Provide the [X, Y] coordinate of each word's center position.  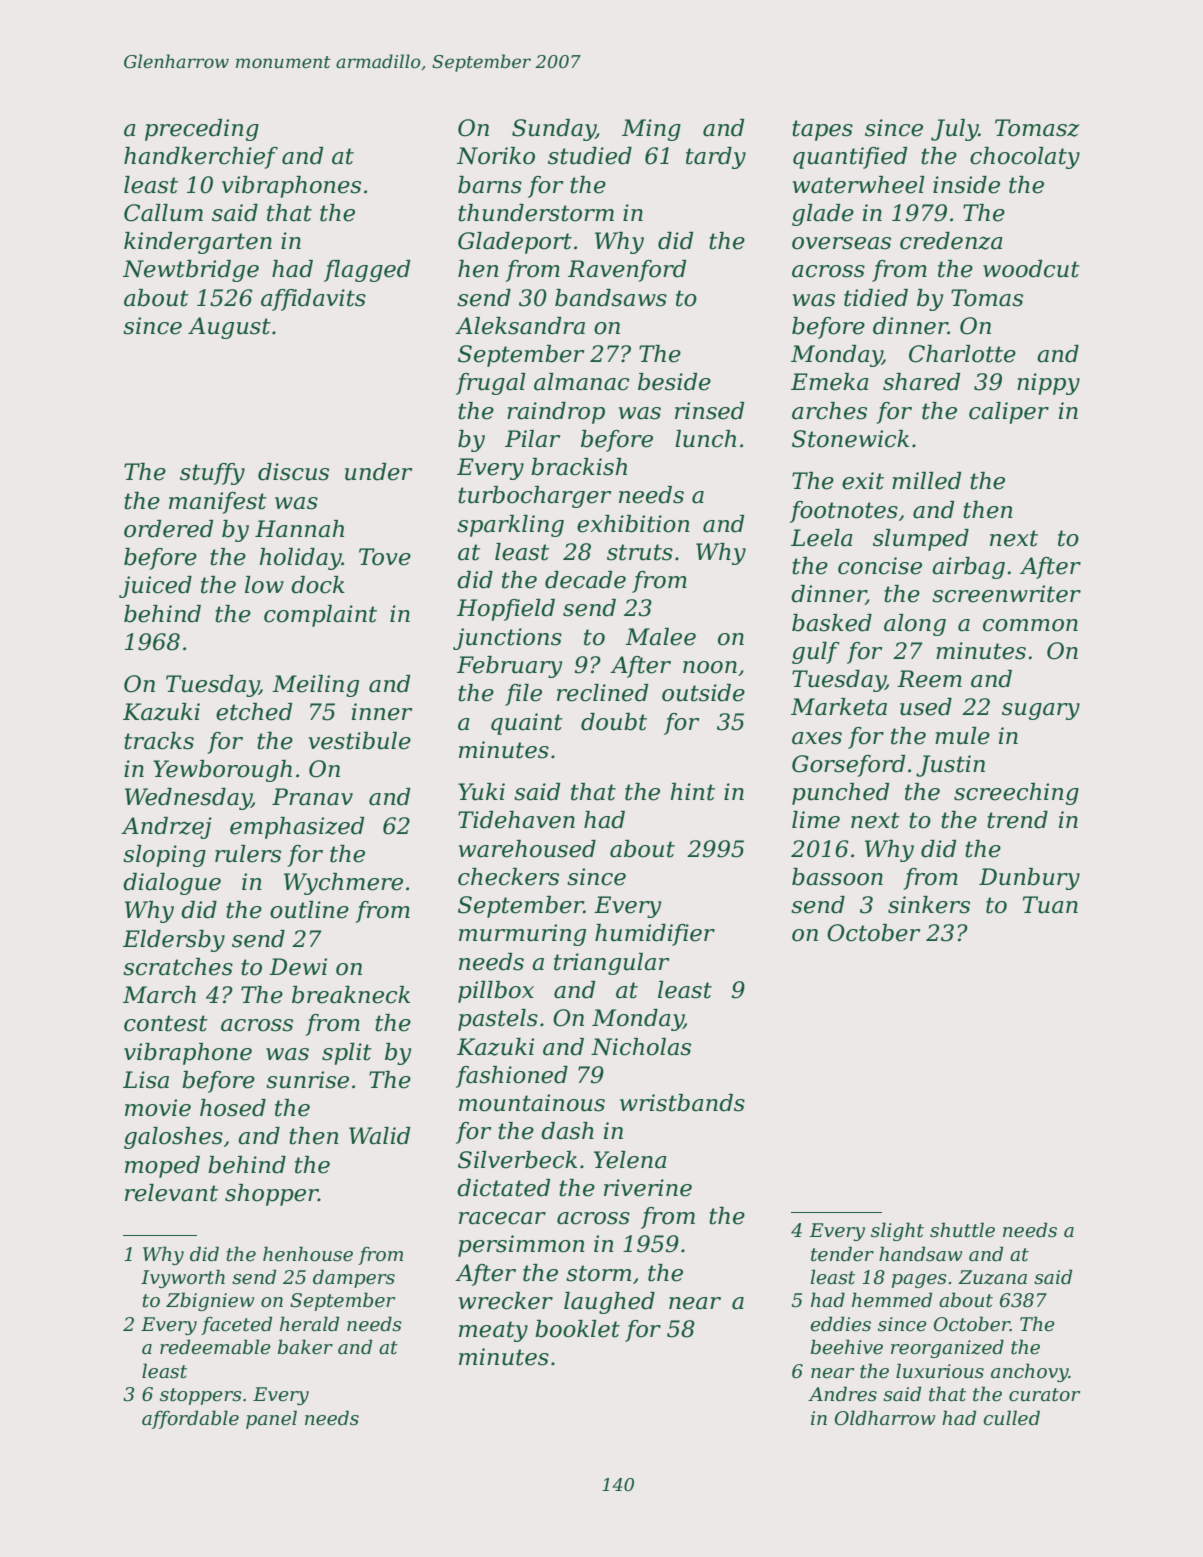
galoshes [173, 1138]
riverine [648, 1188]
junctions [507, 639]
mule [962, 736]
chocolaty [1025, 158]
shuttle [962, 1230]
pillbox [496, 992]
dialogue [172, 884]
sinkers [929, 905]
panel [271, 1419]
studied [590, 156]
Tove [385, 557]
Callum [163, 213]
